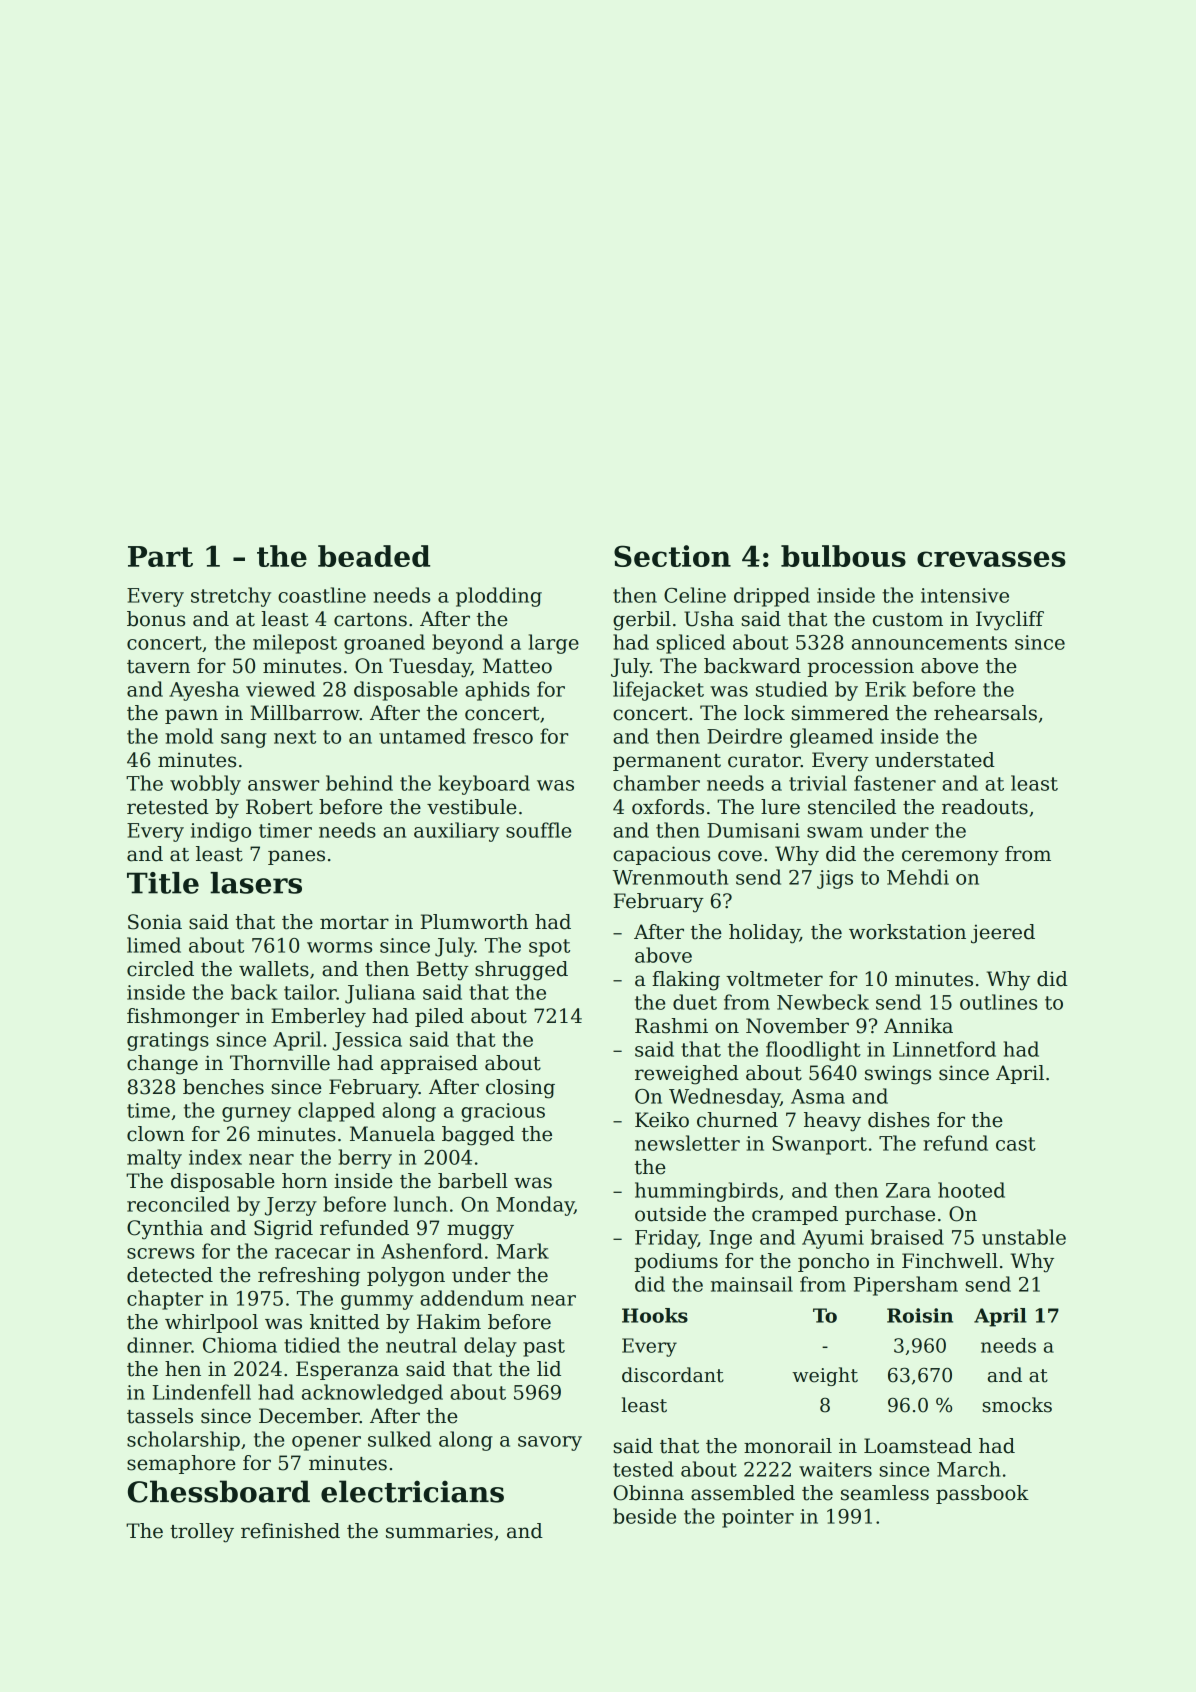 Image resolution: width=1196 pixels, height=1692 pixels. I want to click on crevasses, so click(991, 559).
